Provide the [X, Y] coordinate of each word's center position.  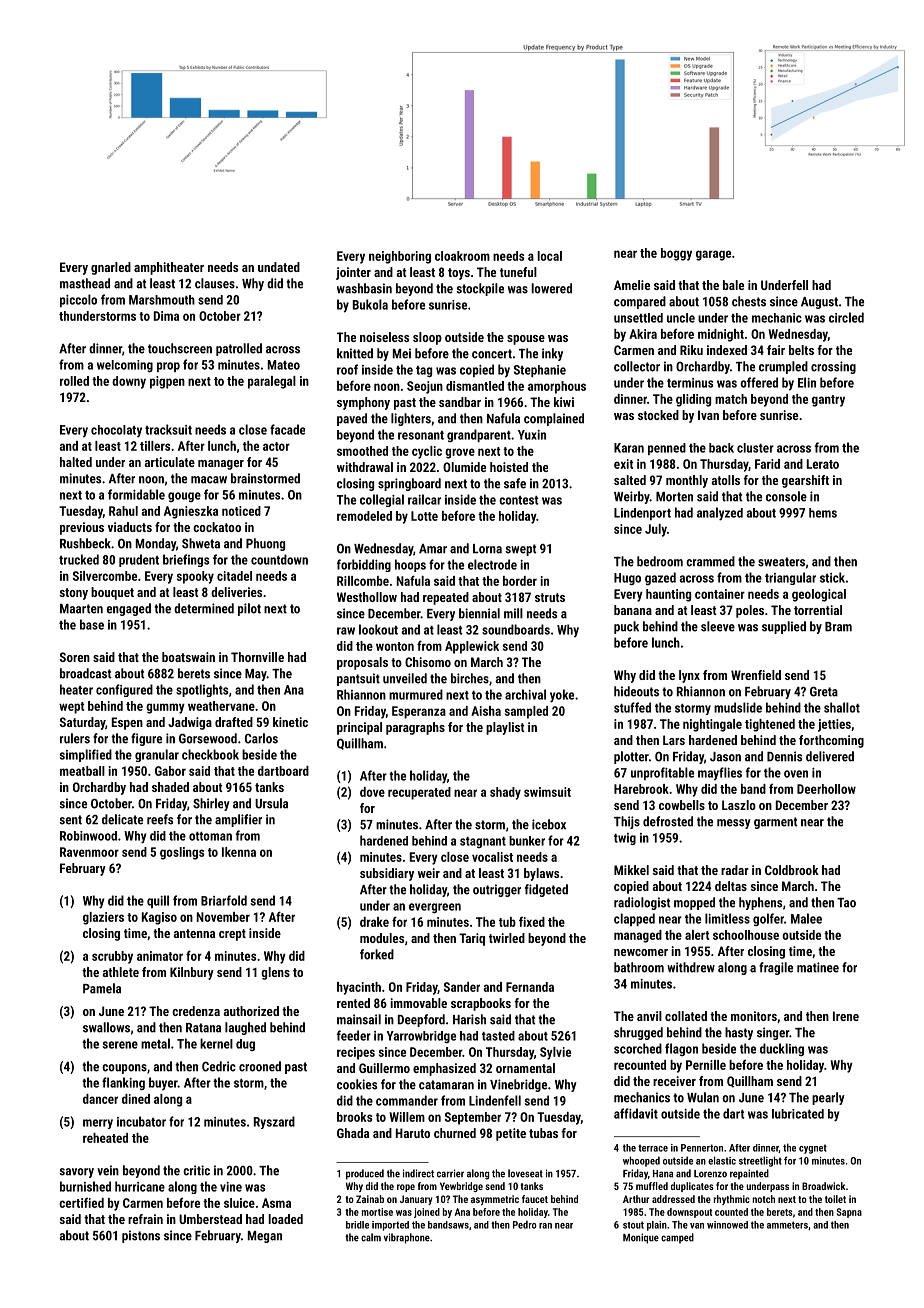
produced [365, 1174]
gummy [165, 708]
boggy [676, 254]
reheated [105, 1138]
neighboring [400, 257]
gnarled [111, 268]
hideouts [636, 691]
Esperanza [419, 712]
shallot [842, 707]
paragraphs [415, 728]
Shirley [211, 804]
